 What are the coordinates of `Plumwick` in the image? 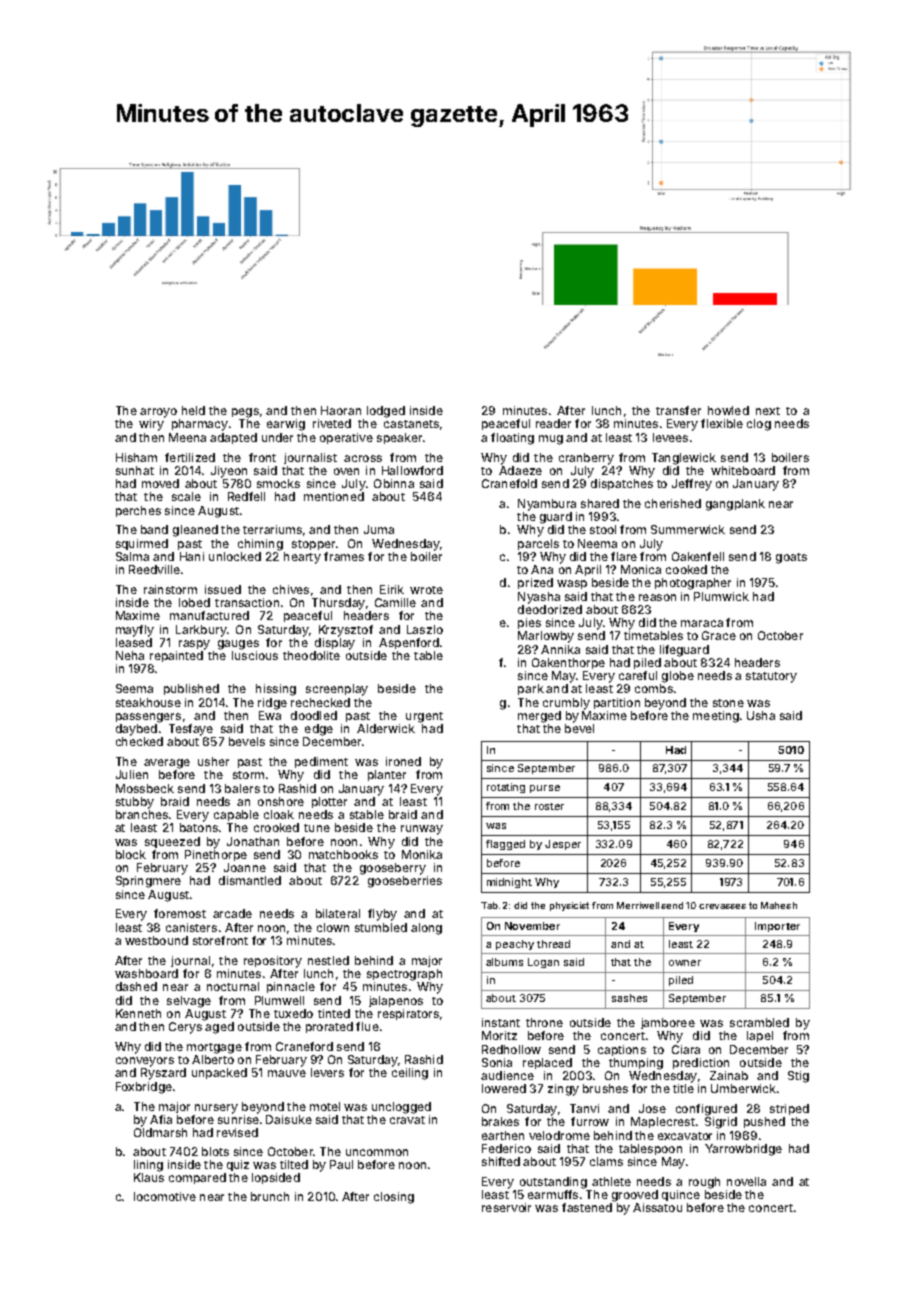 It's located at (721, 596).
